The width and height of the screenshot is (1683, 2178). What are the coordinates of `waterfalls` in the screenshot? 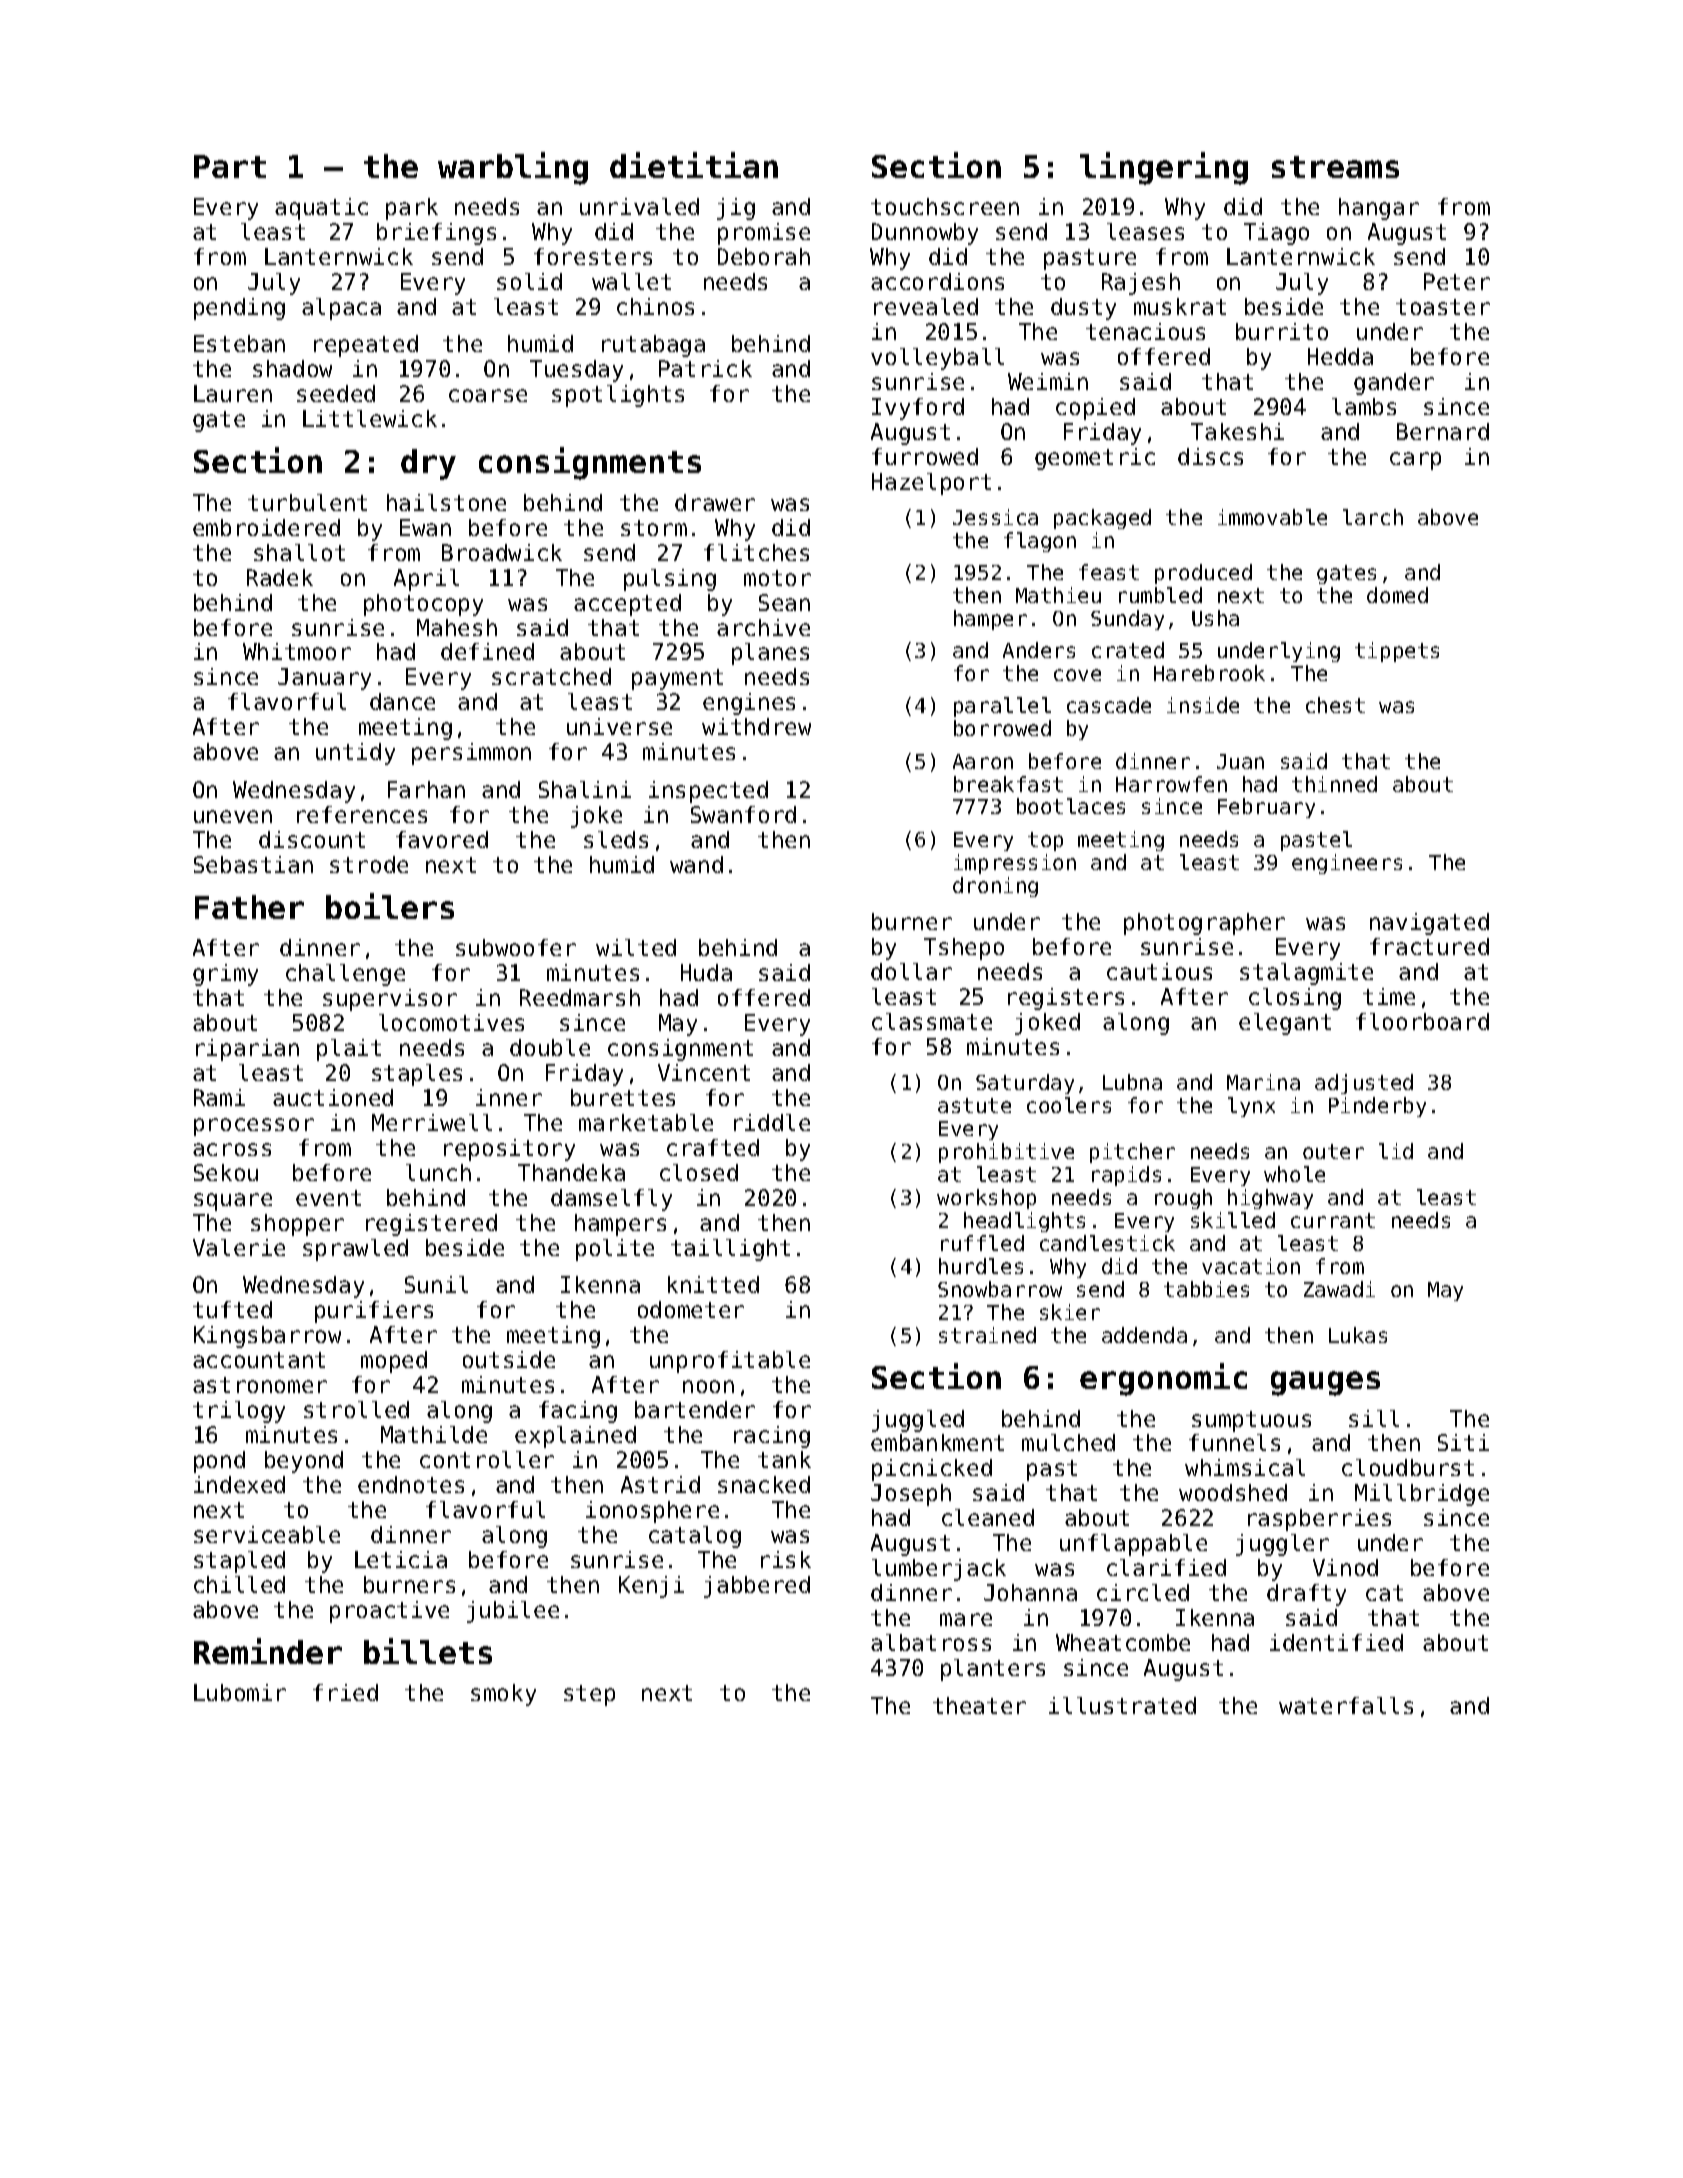 It's located at (1346, 1705).
